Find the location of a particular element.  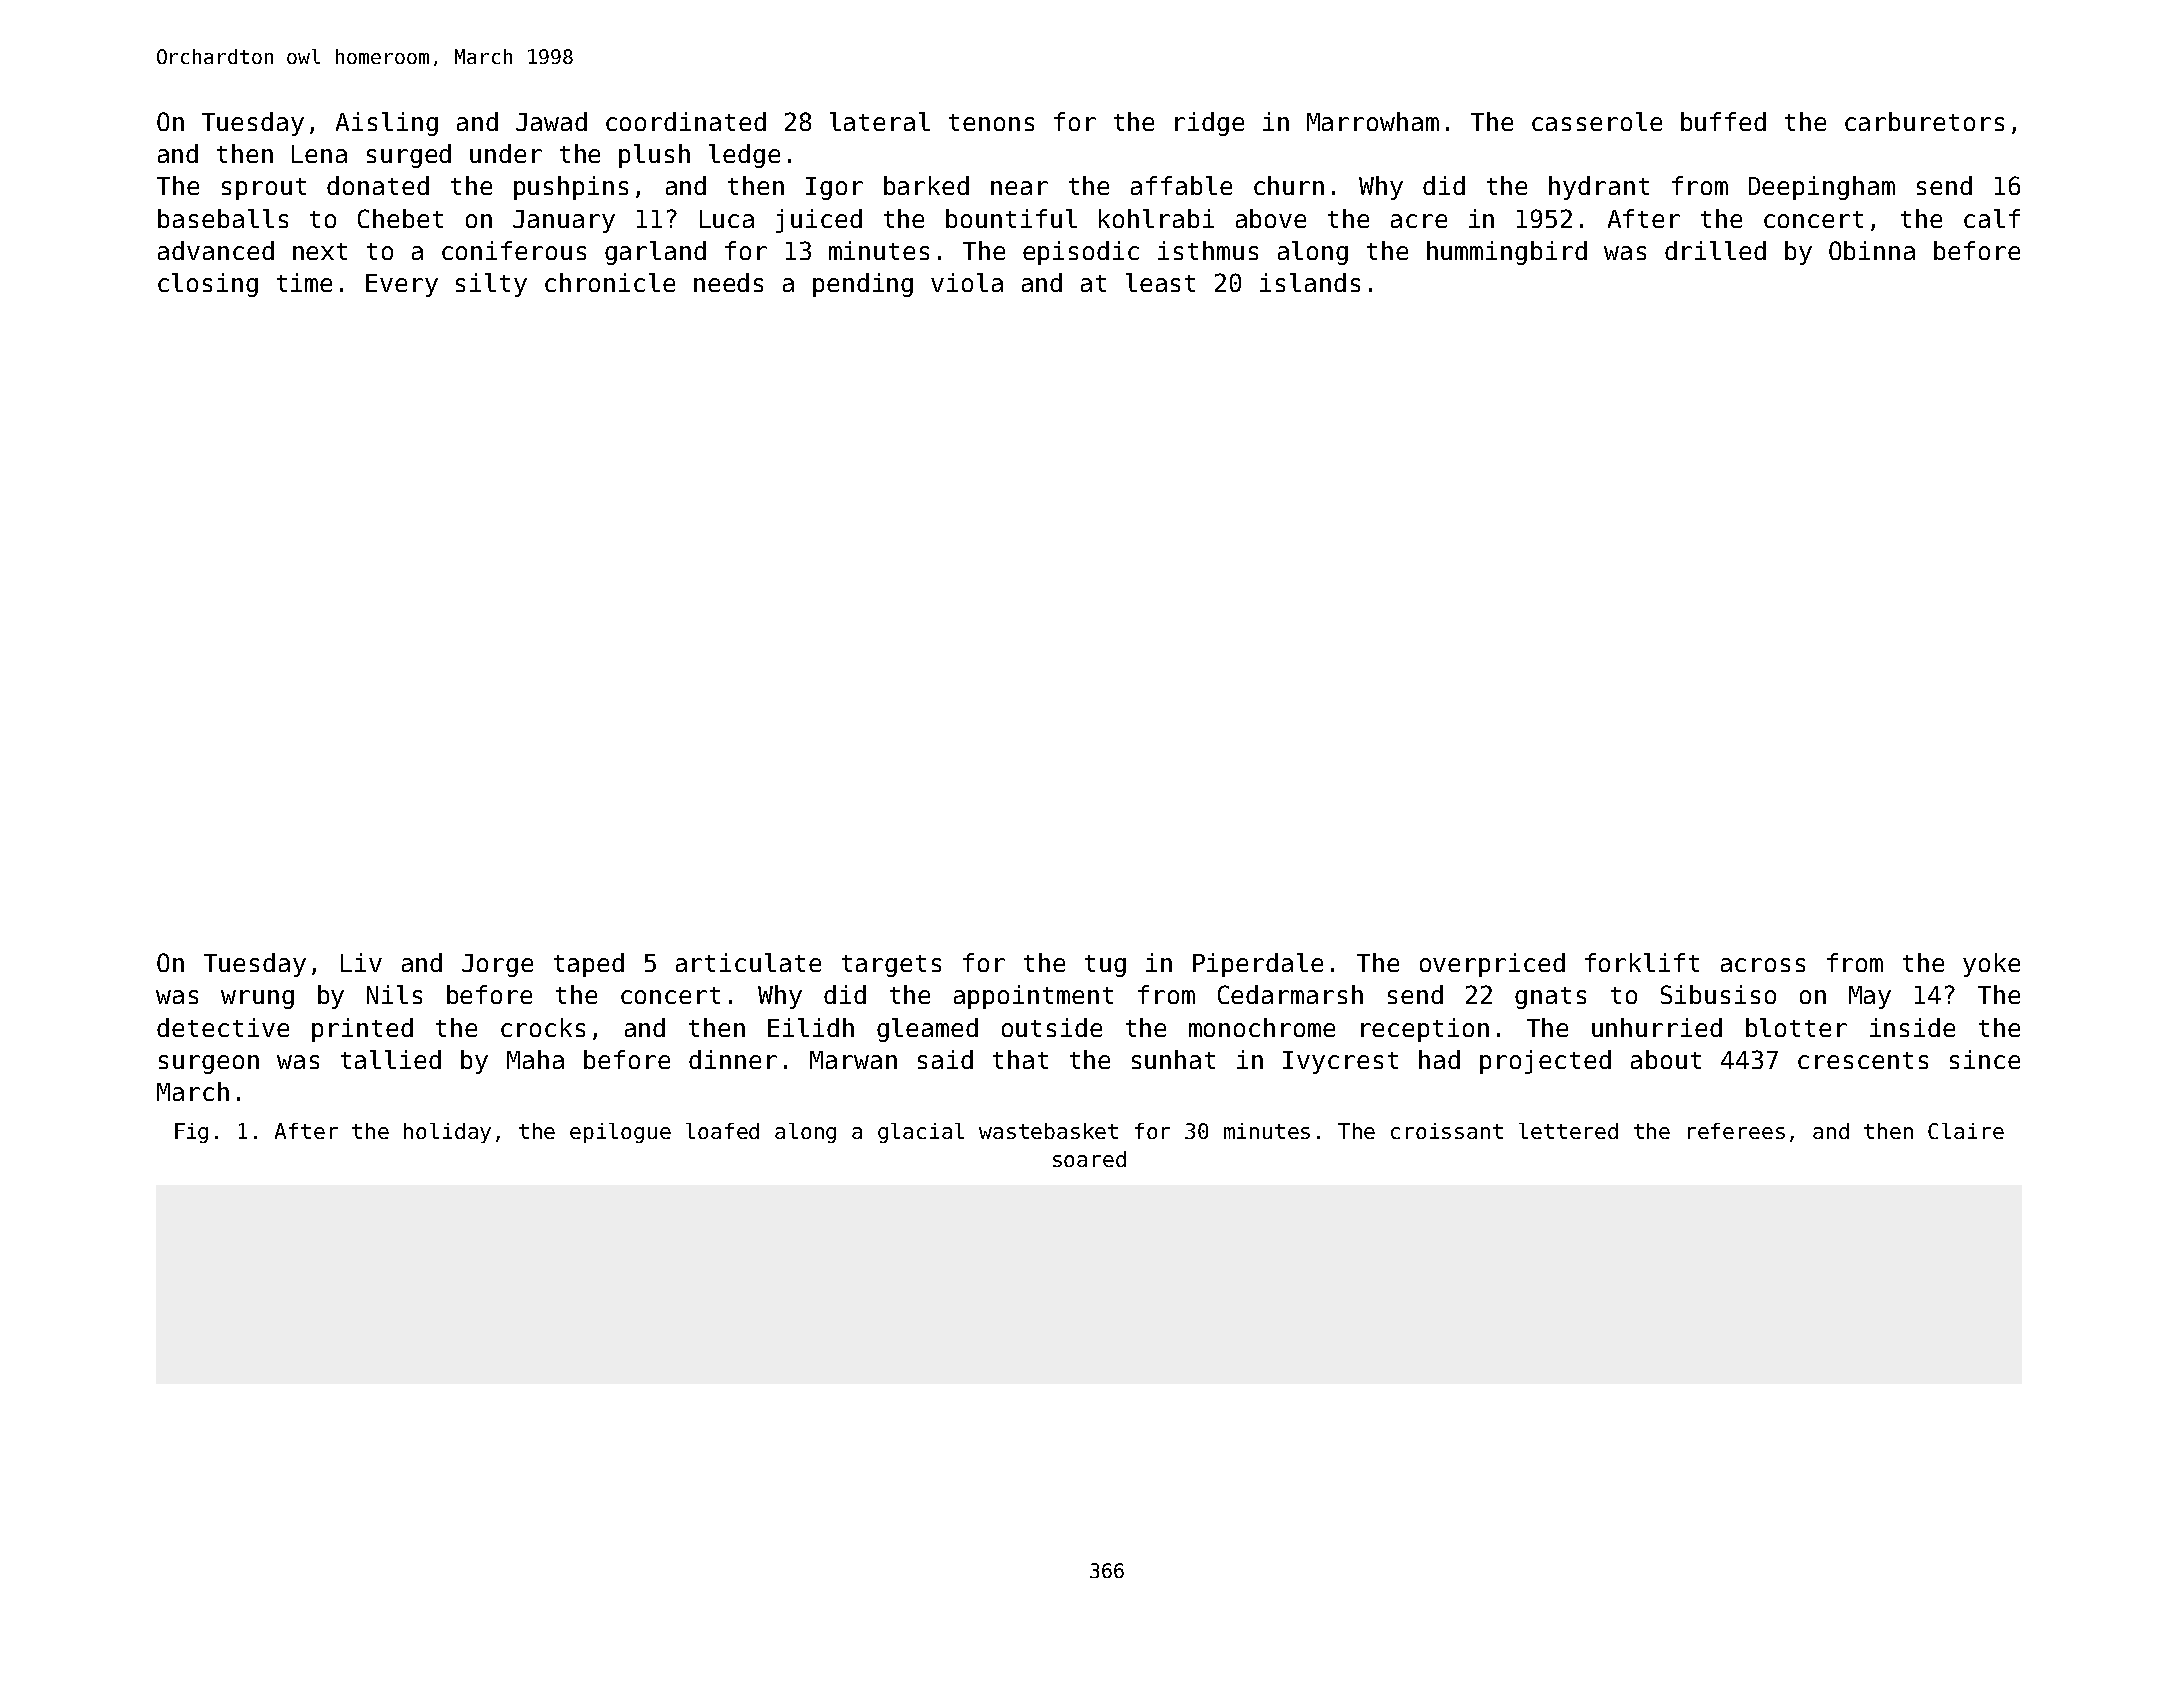

Piperdale is located at coordinates (1258, 965).
